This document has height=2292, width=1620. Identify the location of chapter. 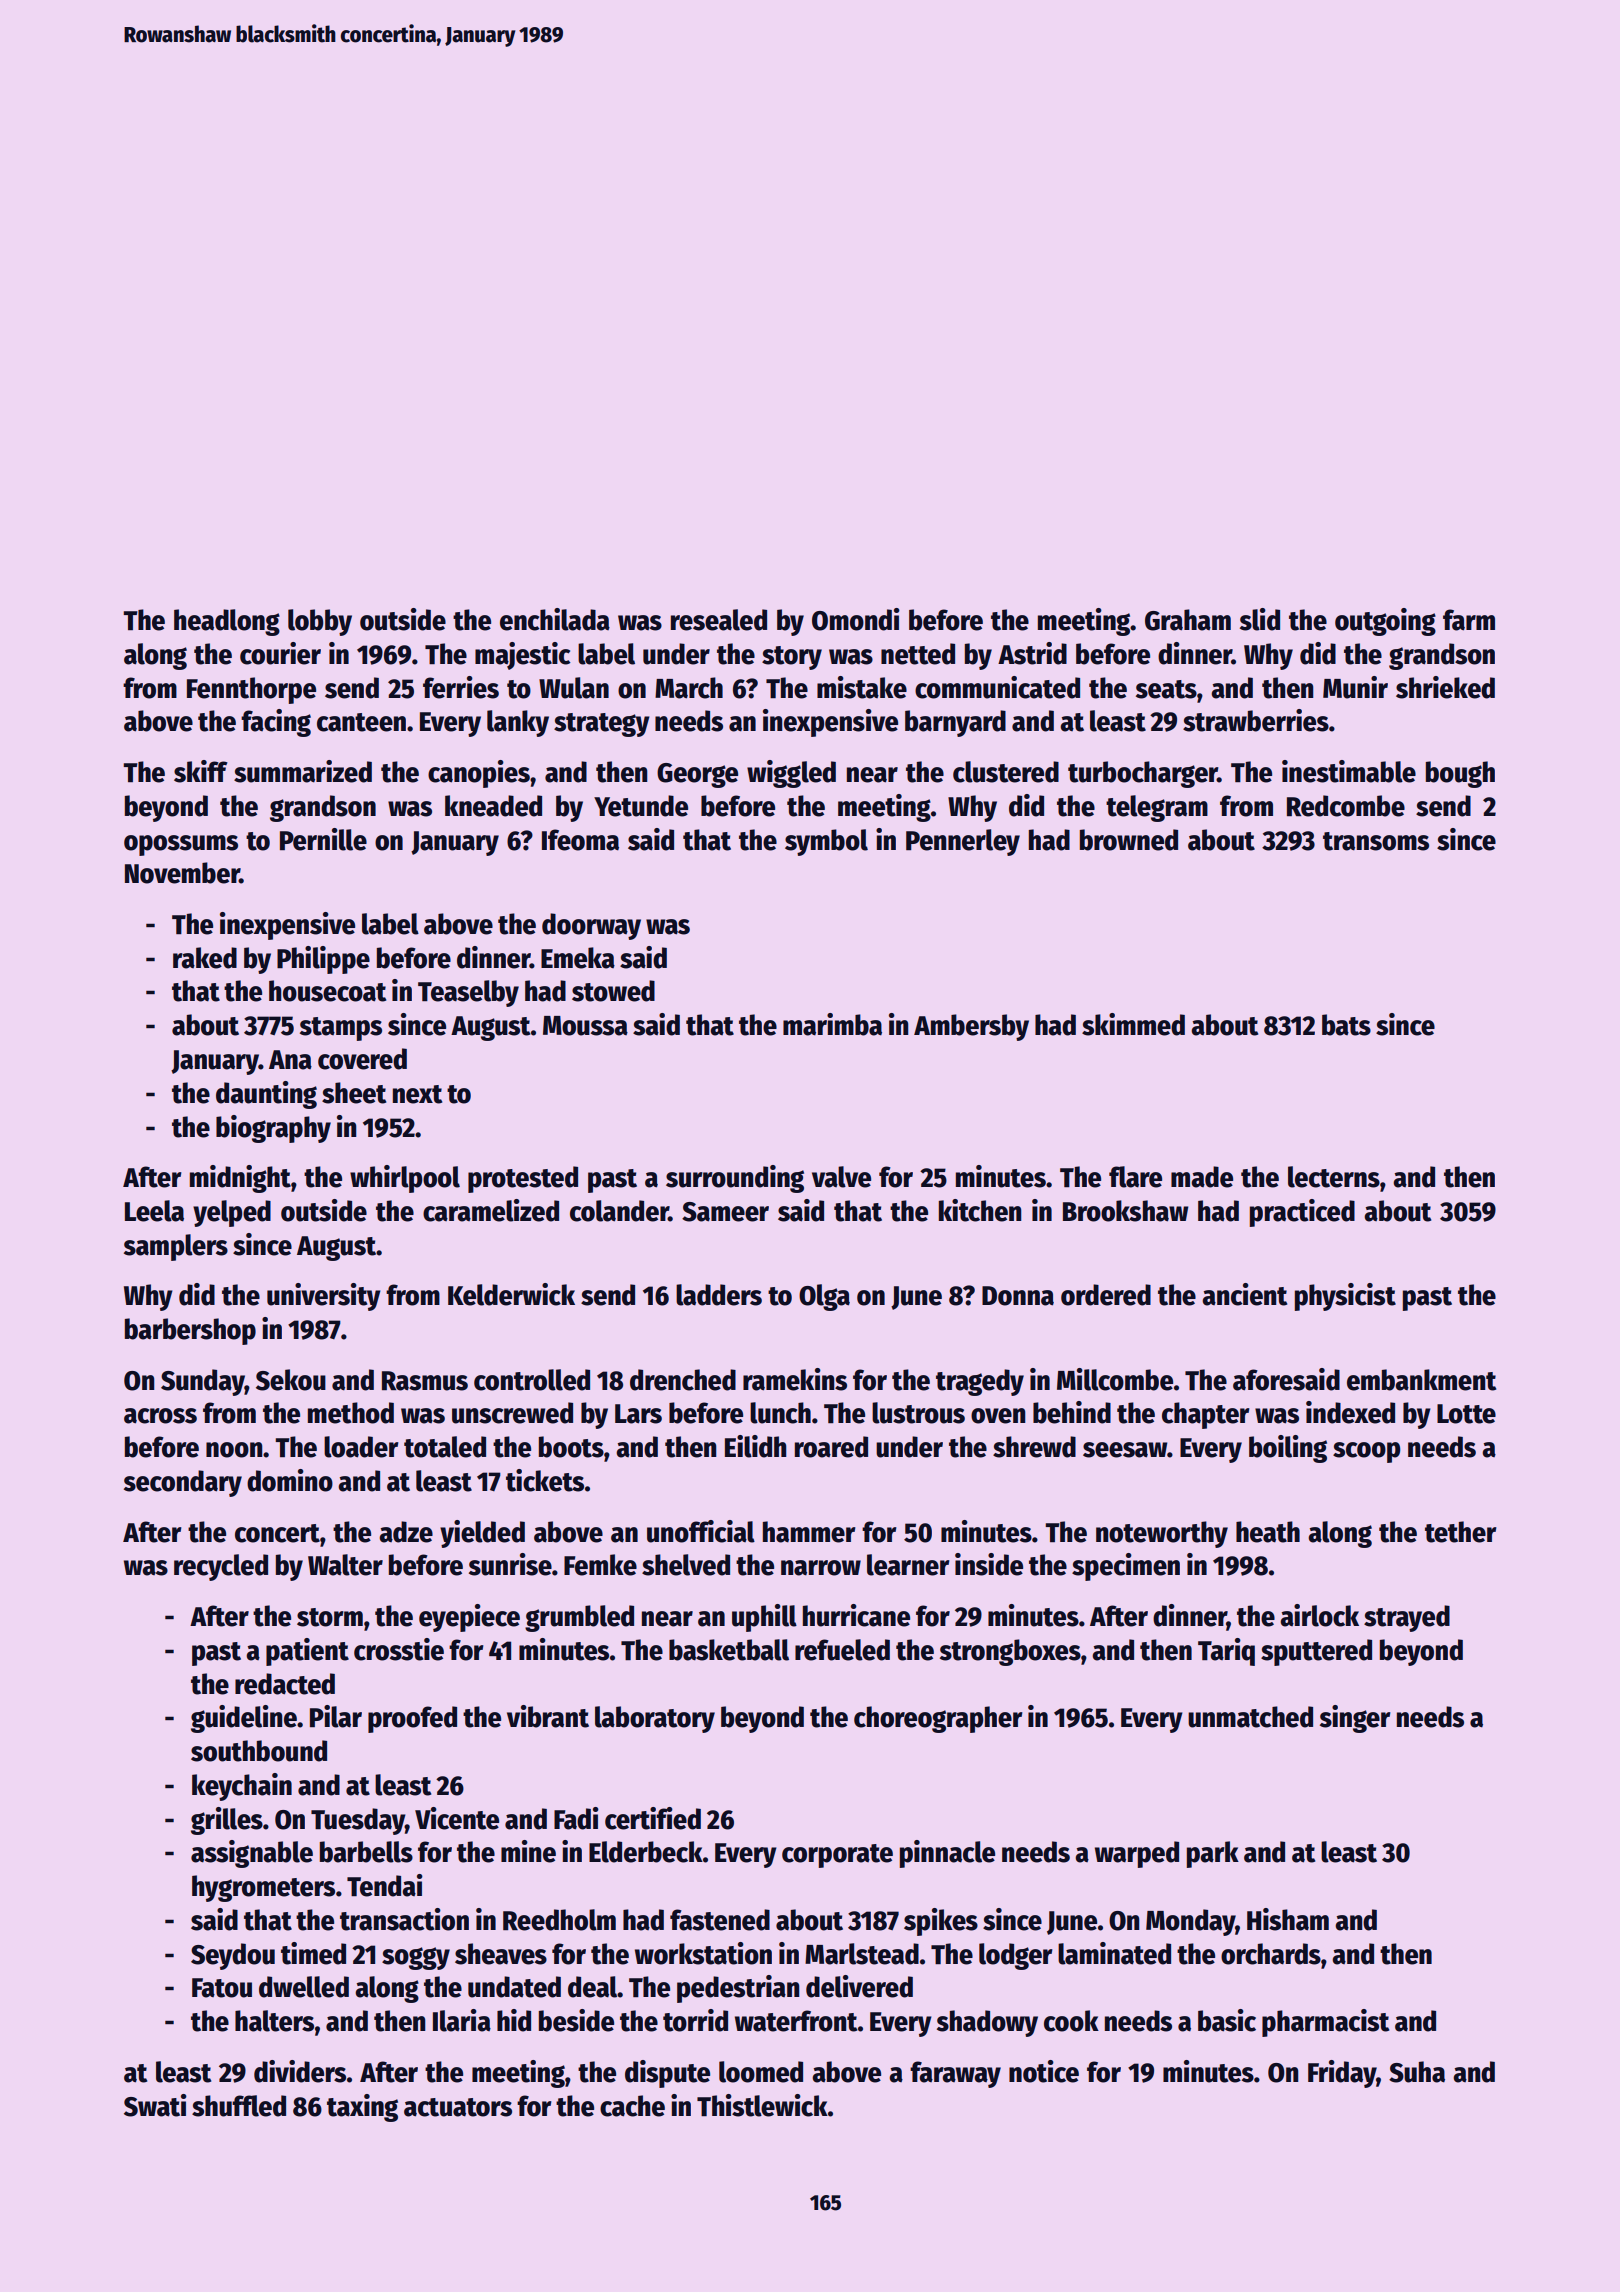
(1205, 1415).
